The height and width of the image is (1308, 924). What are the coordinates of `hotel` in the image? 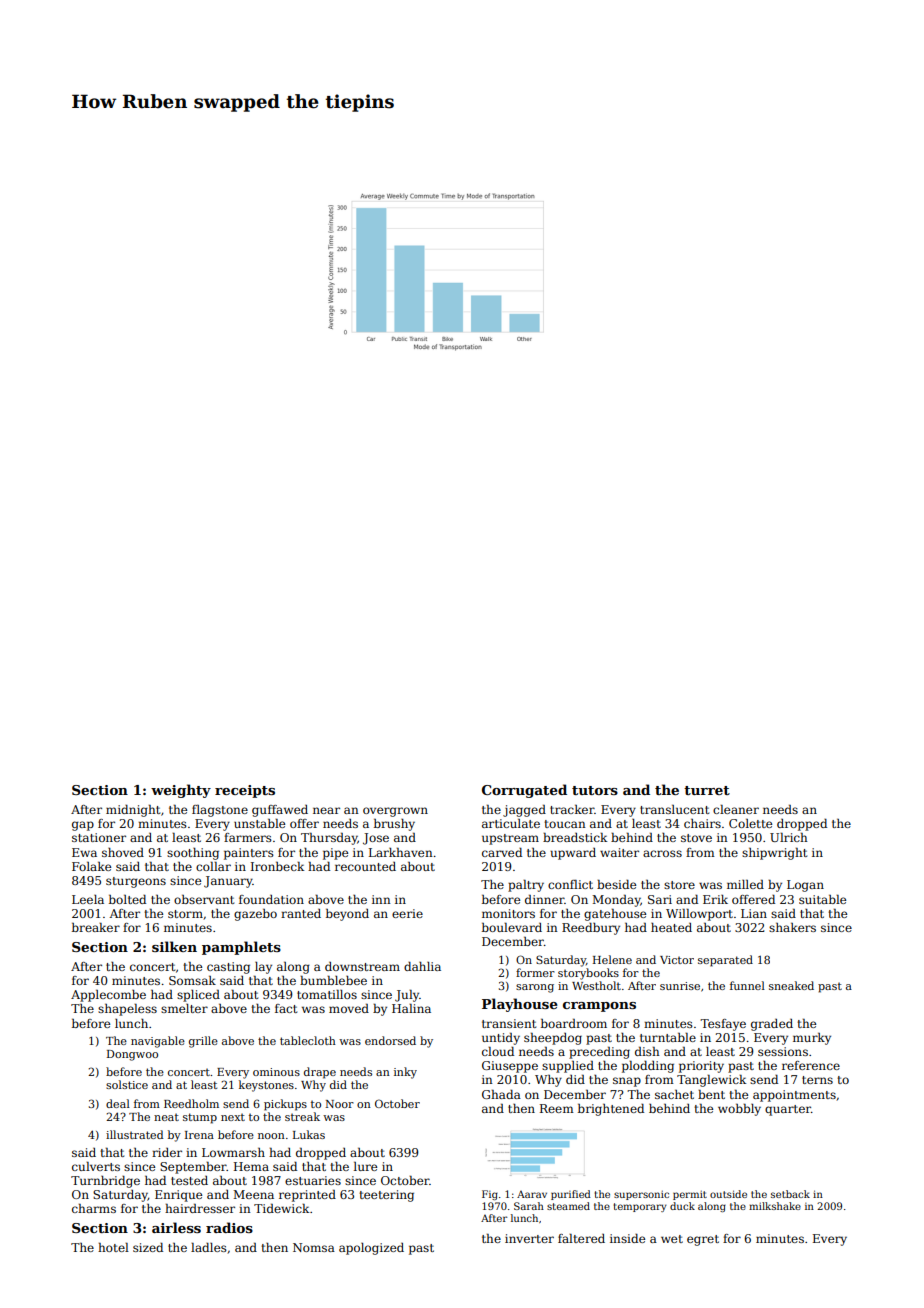 It's located at (113, 1247).
